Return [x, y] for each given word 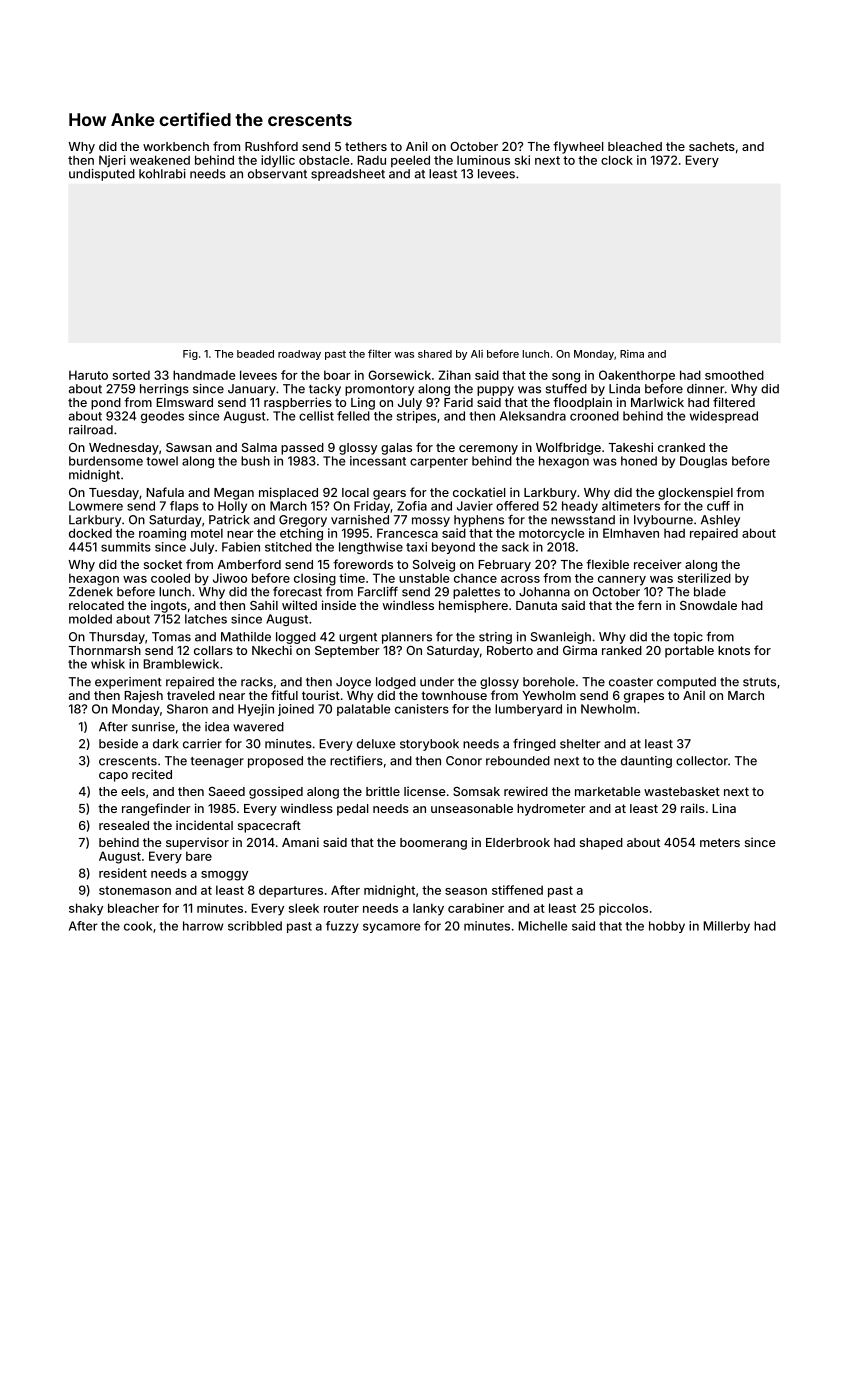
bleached [635, 146]
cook [138, 926]
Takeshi [631, 447]
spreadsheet [348, 175]
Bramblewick [181, 664]
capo [113, 777]
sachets [712, 146]
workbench [176, 146]
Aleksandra [533, 416]
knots [734, 650]
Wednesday [124, 449]
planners [407, 638]
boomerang [433, 844]
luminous [483, 160]
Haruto [88, 375]
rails [693, 808]
